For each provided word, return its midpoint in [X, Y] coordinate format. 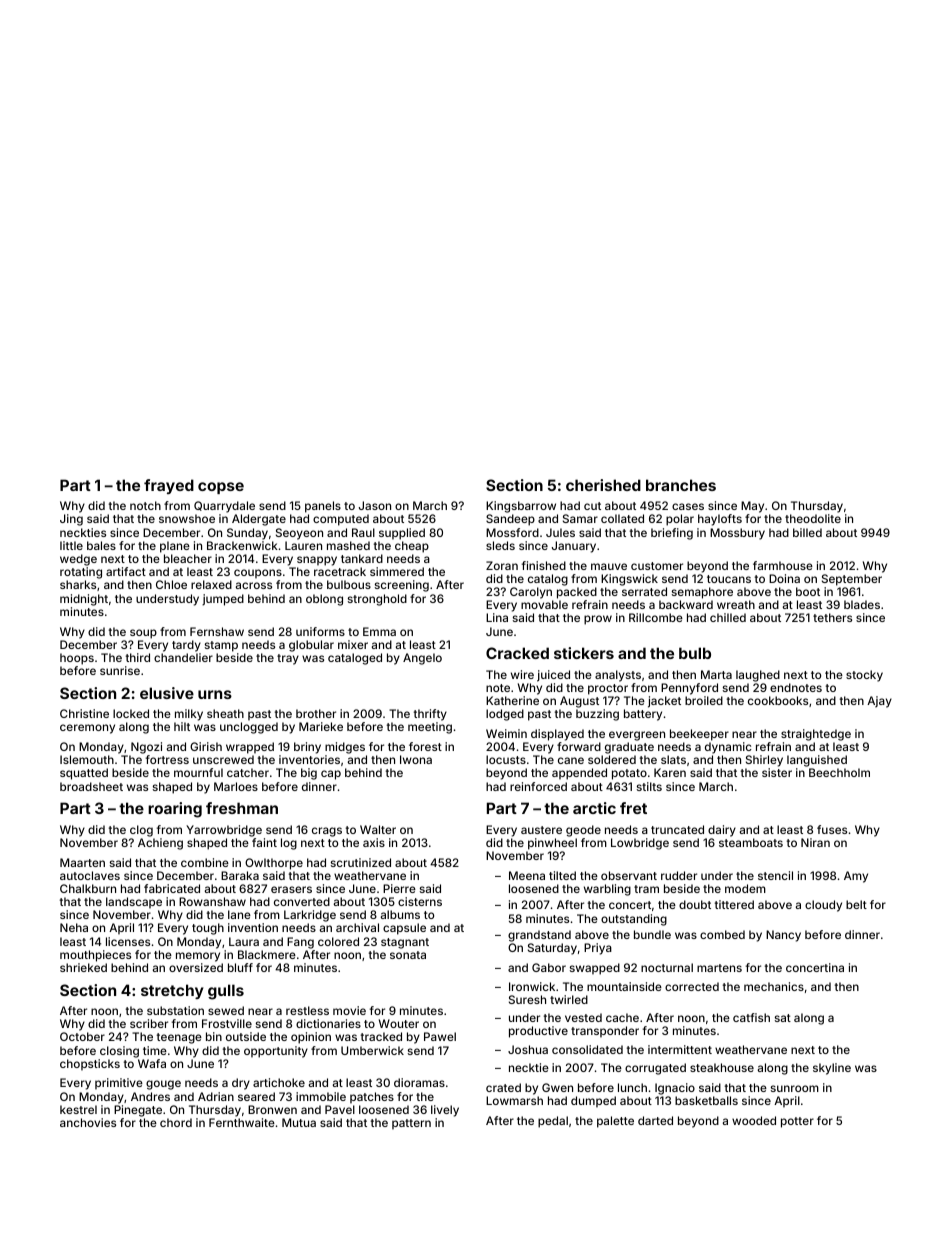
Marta [716, 674]
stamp [221, 646]
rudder [679, 875]
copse [221, 488]
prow [598, 620]
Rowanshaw [212, 901]
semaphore [702, 593]
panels [323, 507]
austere [541, 830]
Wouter [399, 1023]
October [82, 1036]
